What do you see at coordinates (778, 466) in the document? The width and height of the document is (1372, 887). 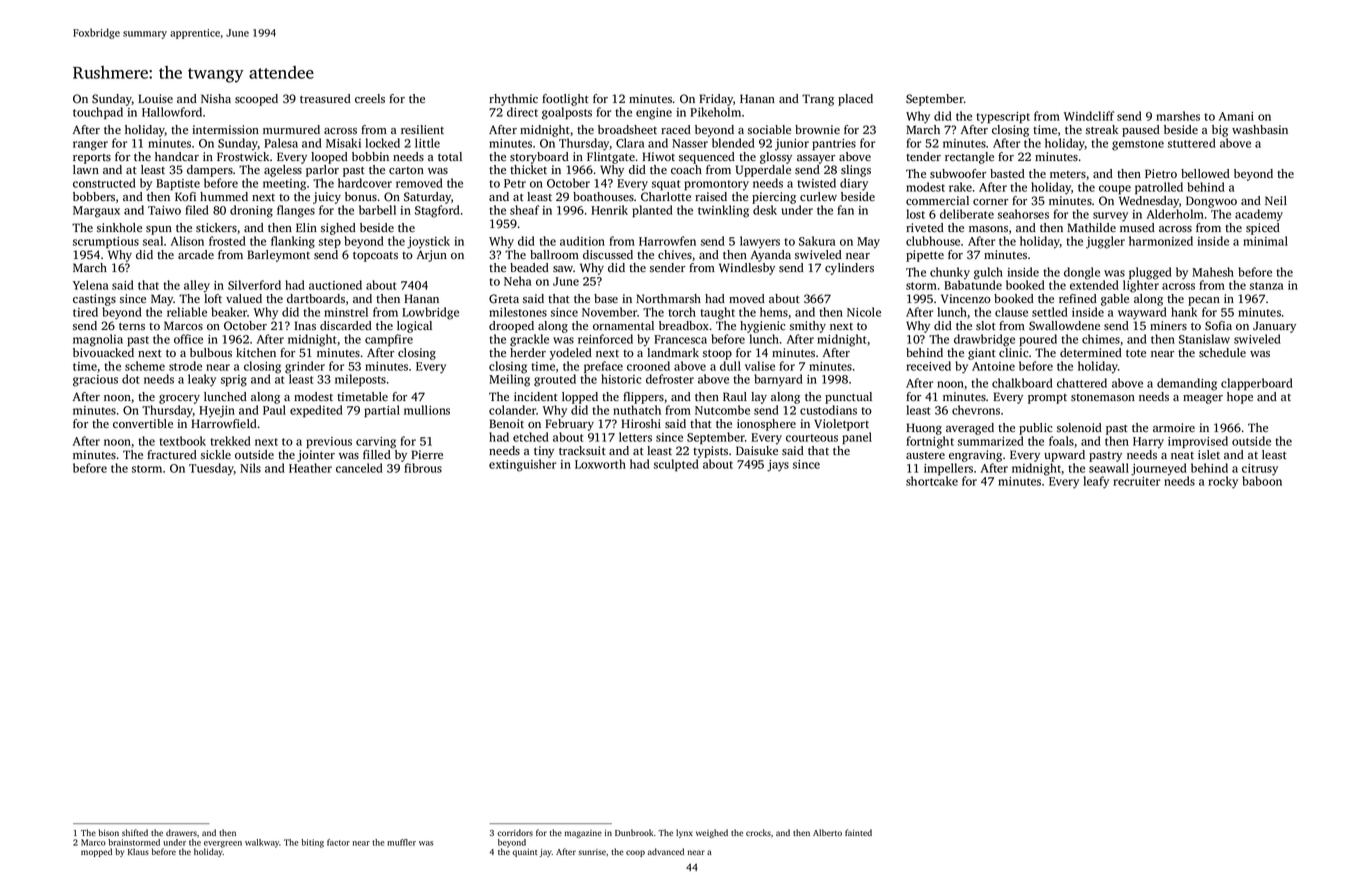 I see `jays` at bounding box center [778, 466].
